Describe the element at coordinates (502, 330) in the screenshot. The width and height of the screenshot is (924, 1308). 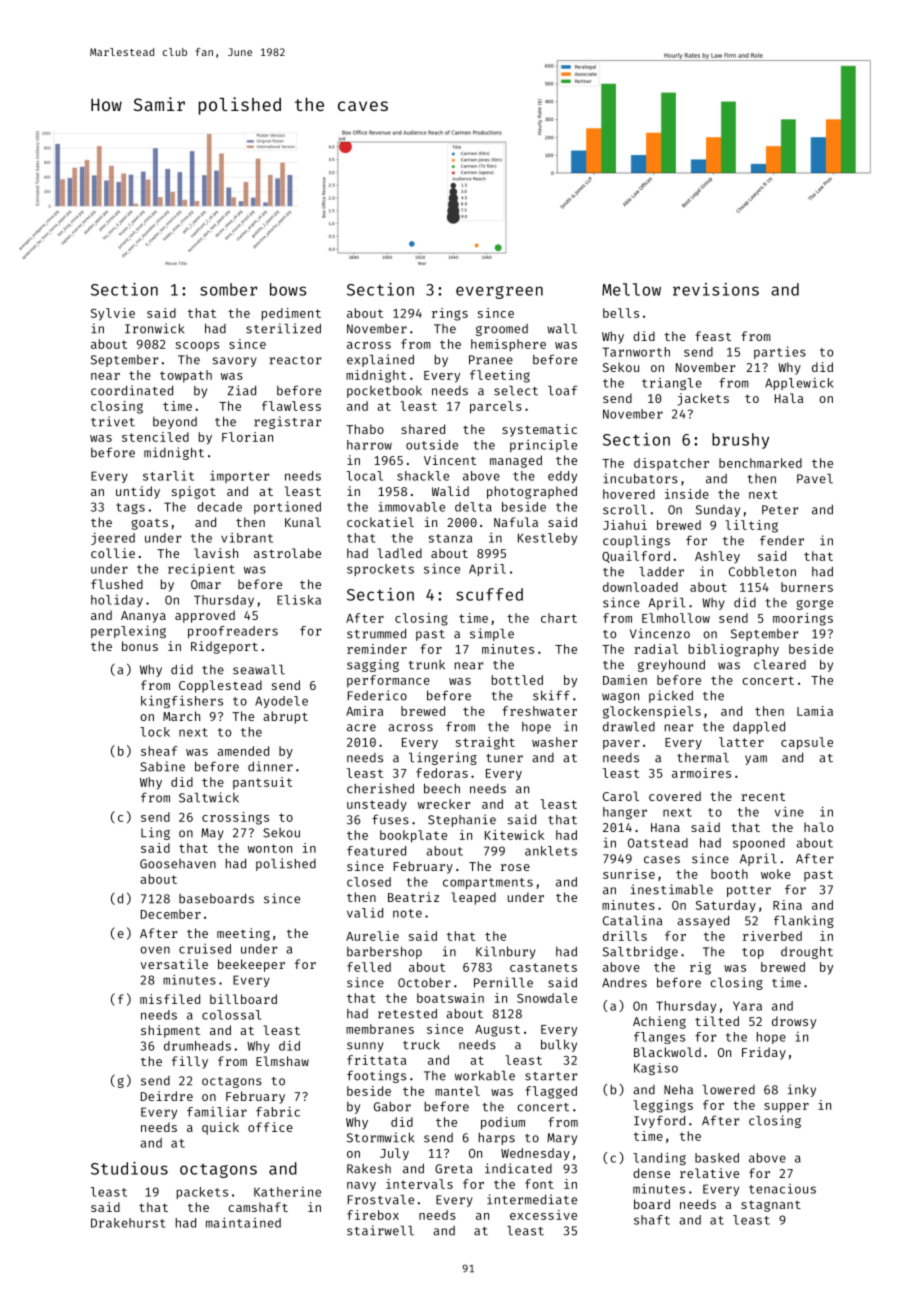
I see `groomed` at that location.
